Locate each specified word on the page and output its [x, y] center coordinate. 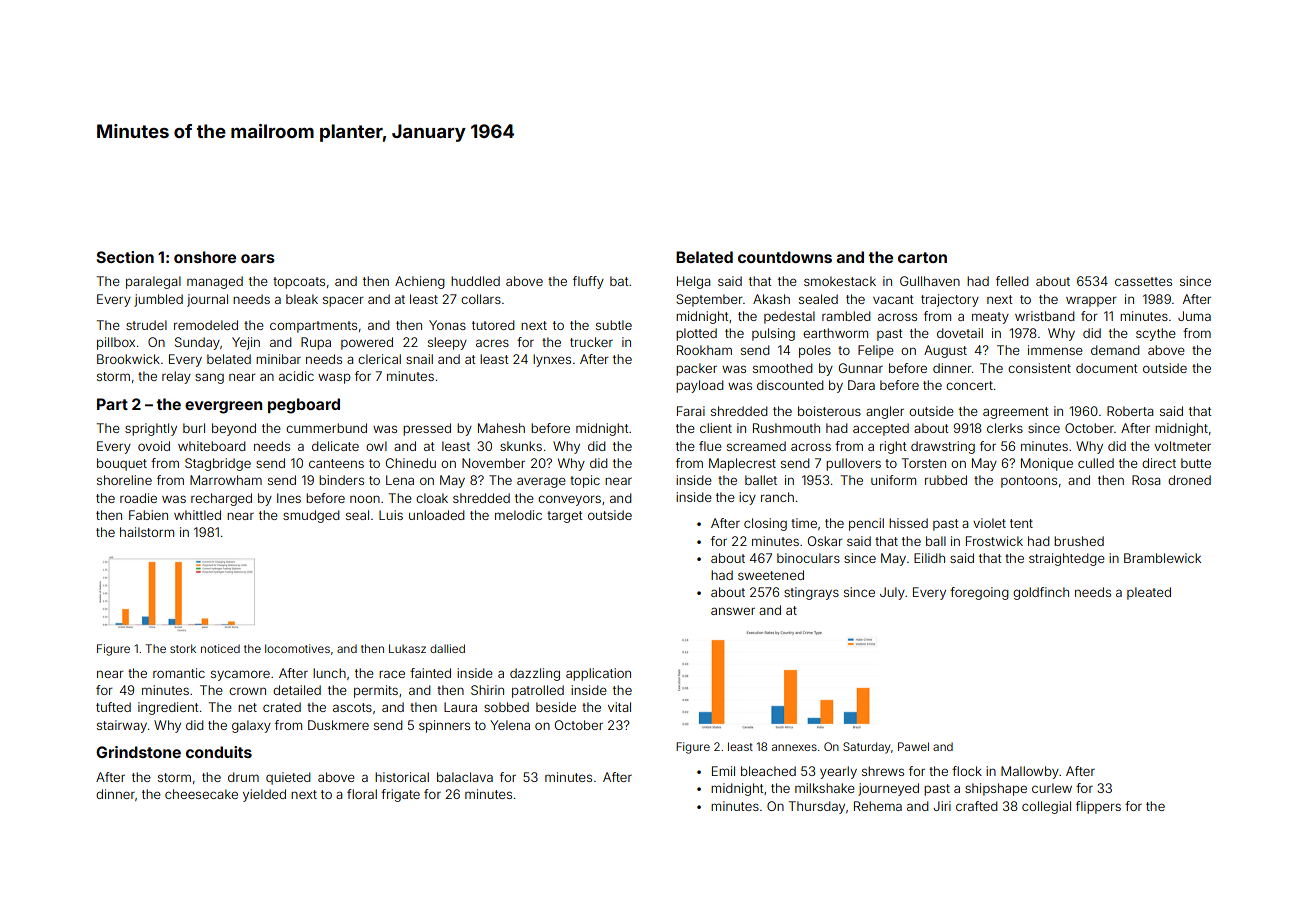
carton [922, 257]
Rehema [878, 806]
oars [258, 258]
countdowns [785, 257]
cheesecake [201, 794]
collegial [1046, 807]
